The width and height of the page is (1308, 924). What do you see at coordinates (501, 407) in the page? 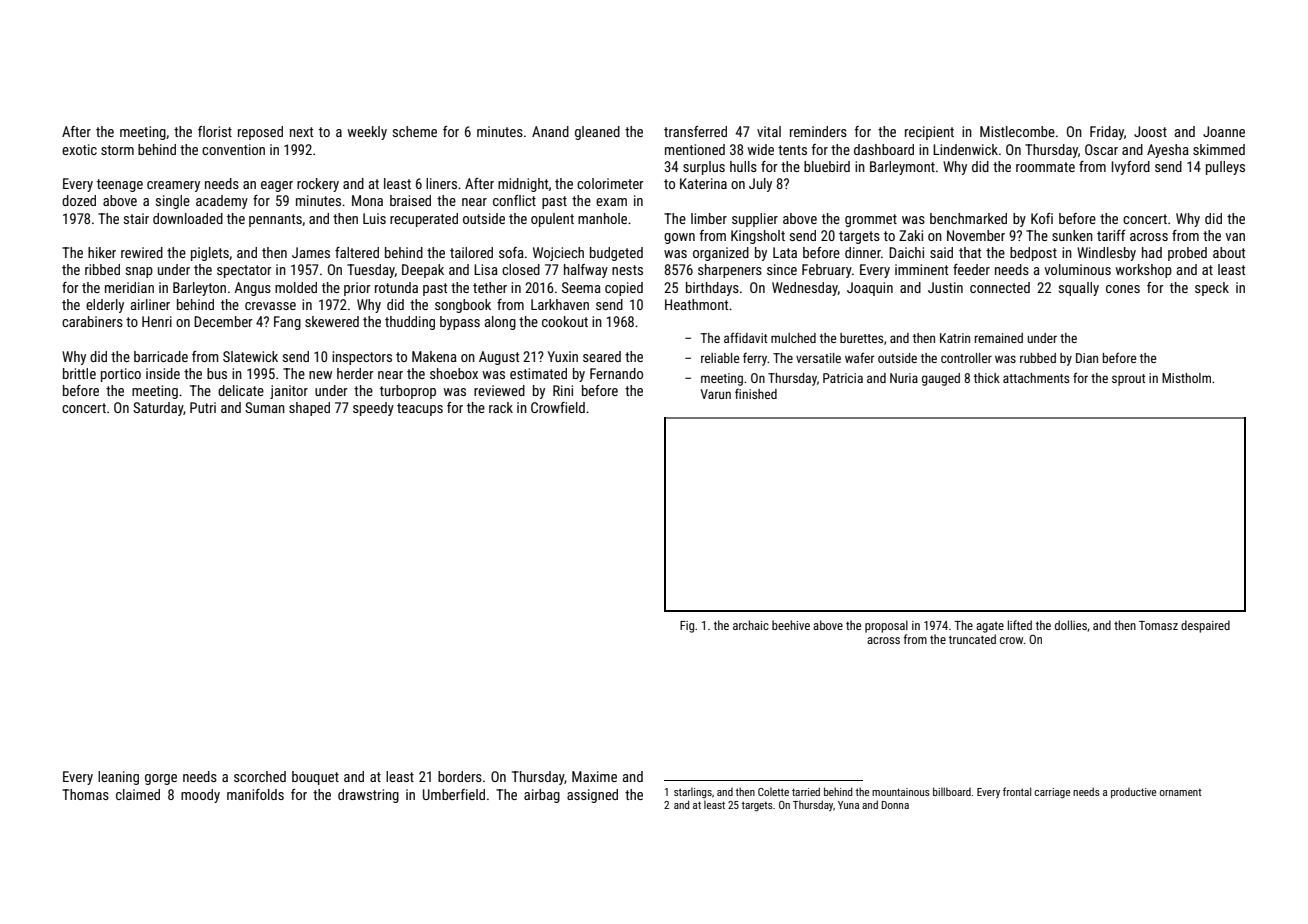
I see `rack` at bounding box center [501, 407].
